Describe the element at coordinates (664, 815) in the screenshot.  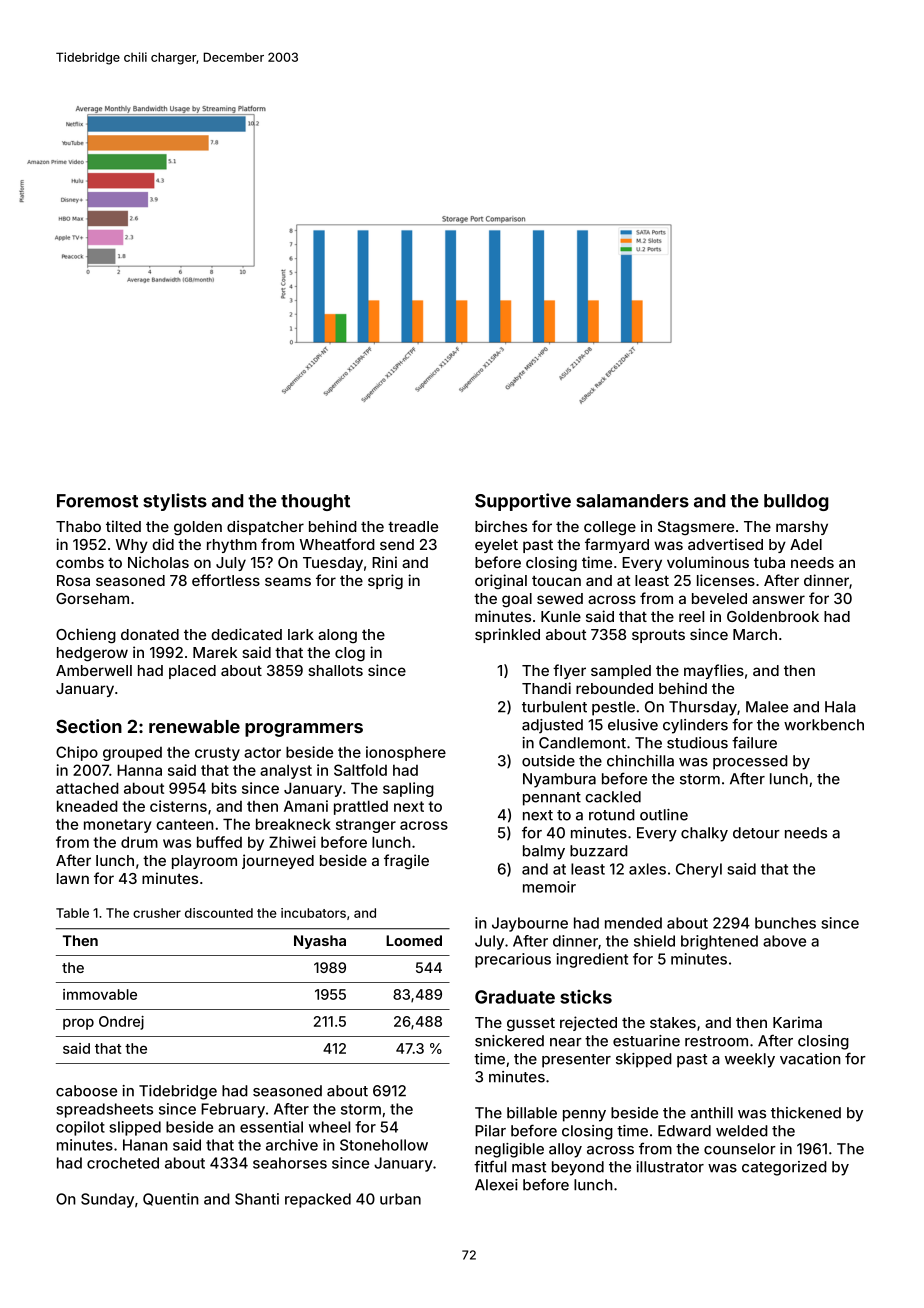
I see `outline` at that location.
